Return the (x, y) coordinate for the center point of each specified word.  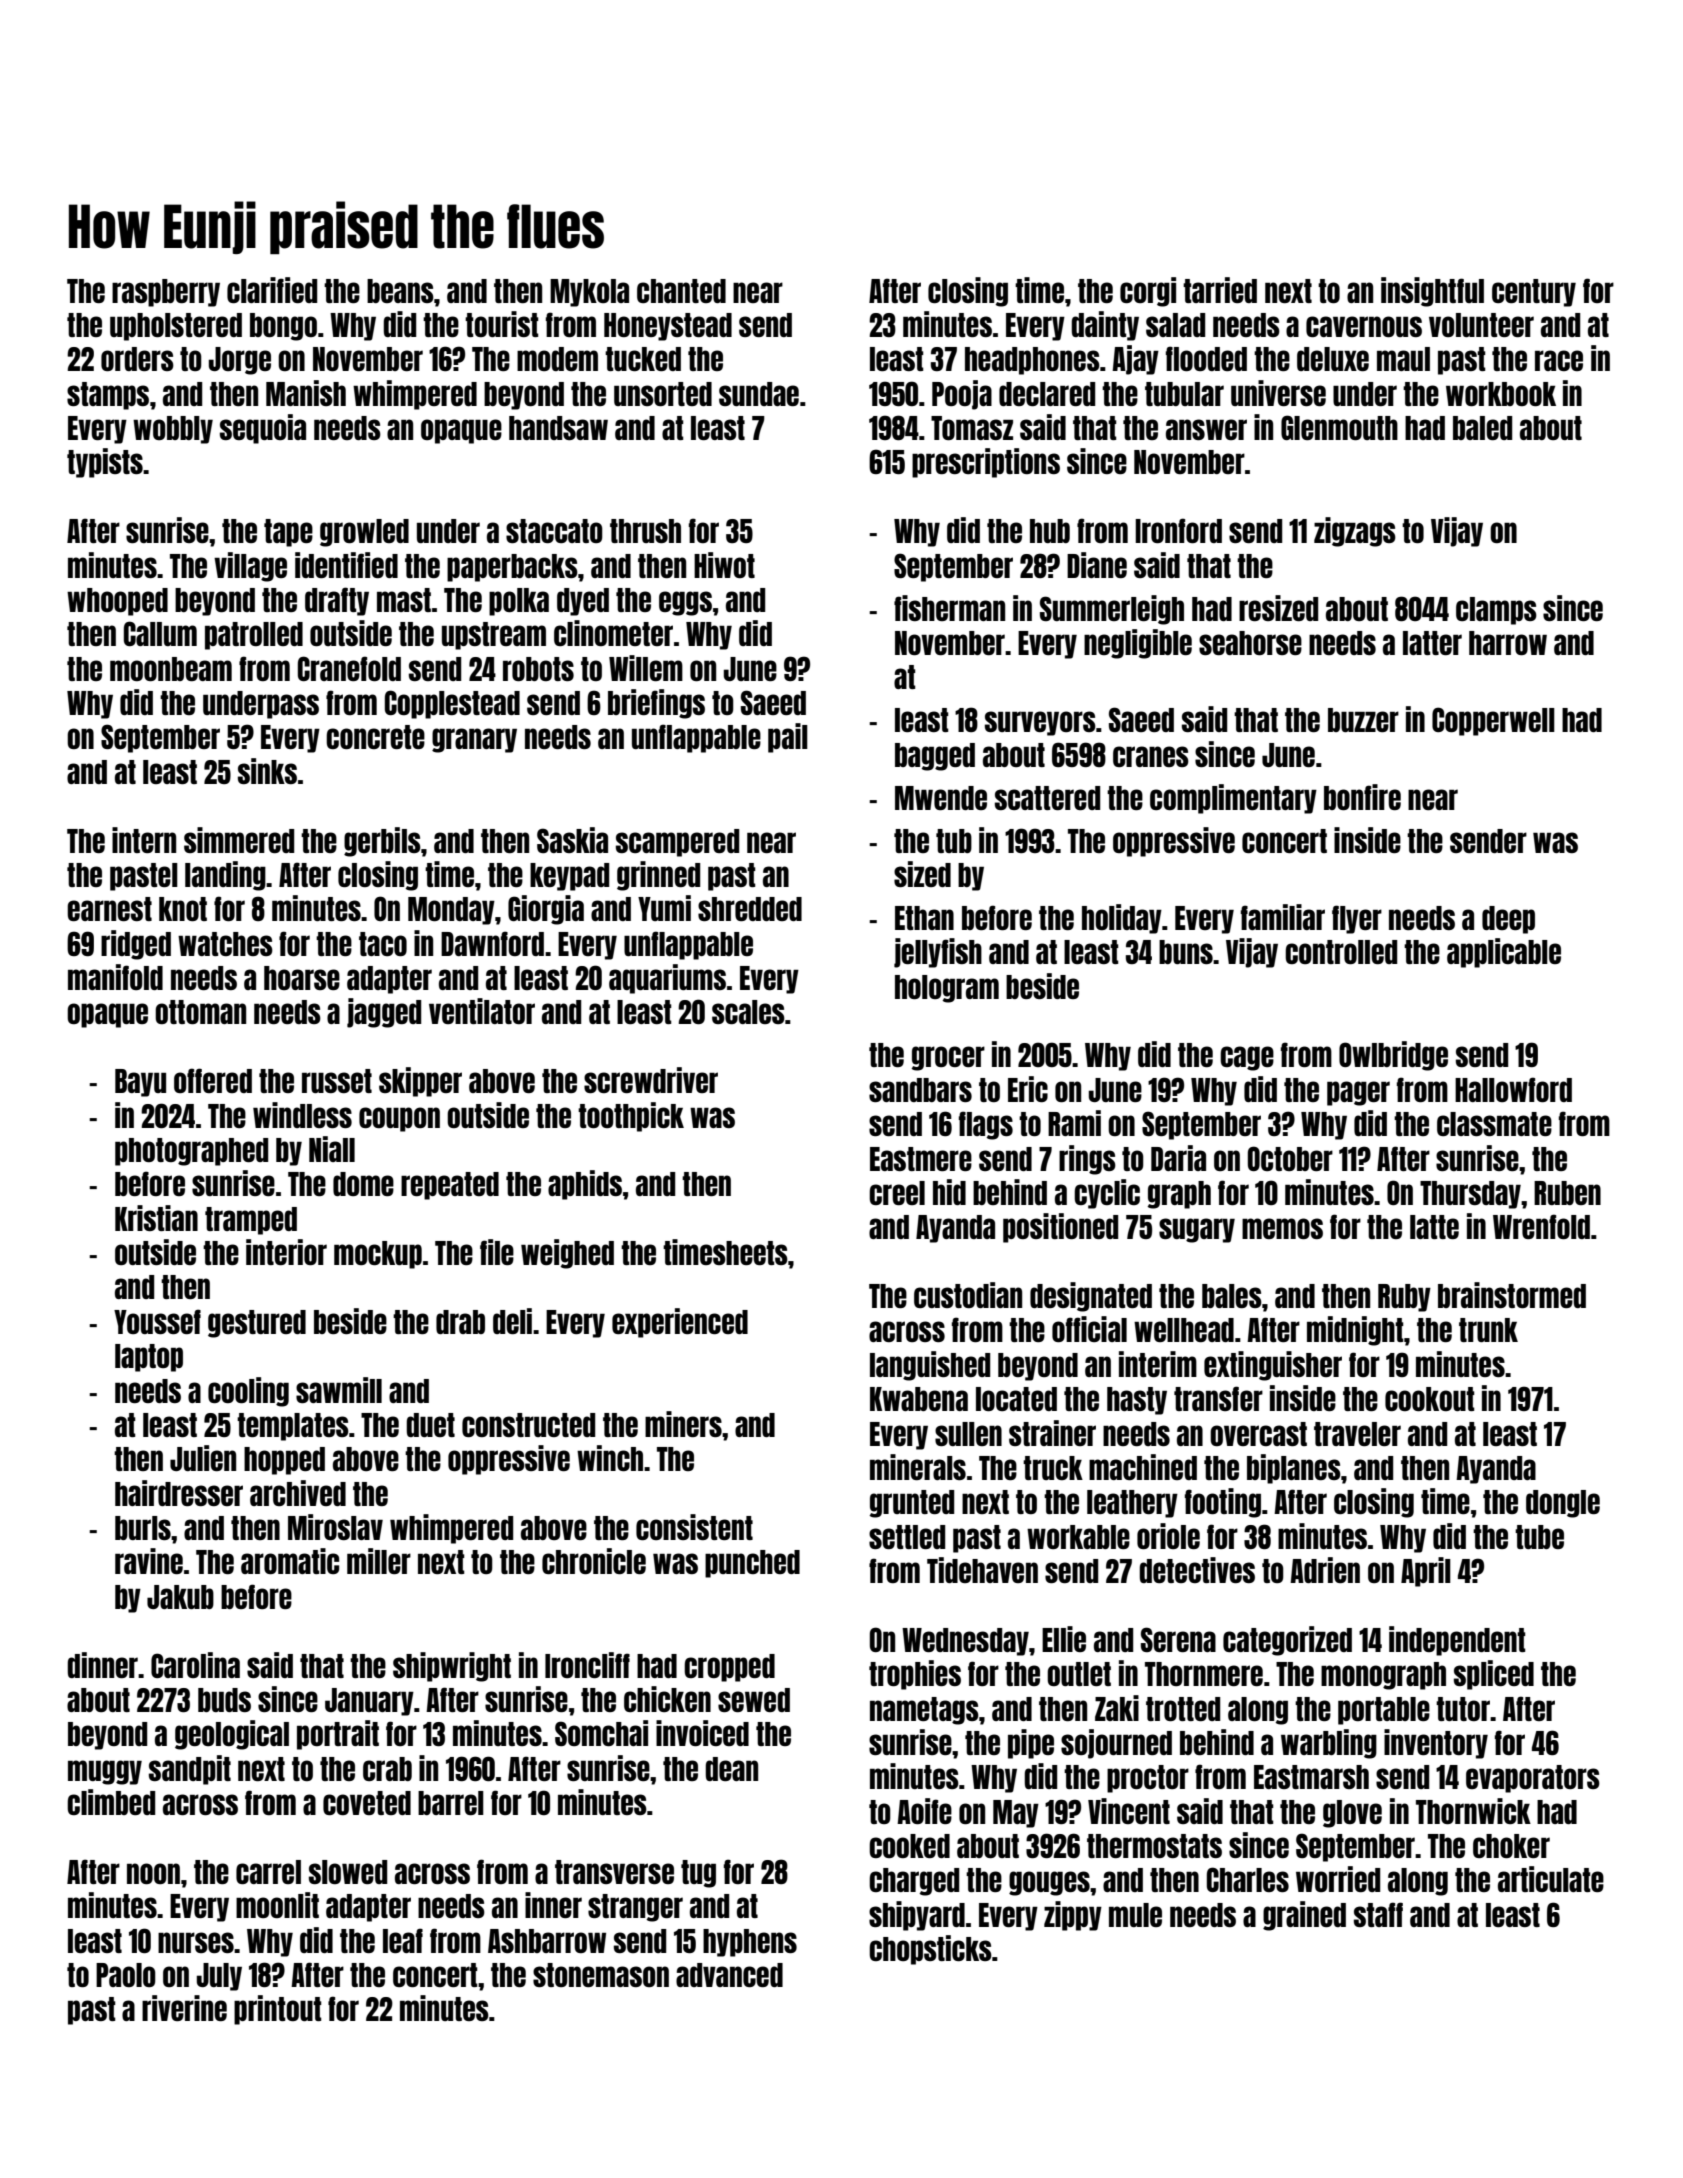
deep (1508, 920)
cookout (1430, 1399)
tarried (1220, 290)
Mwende (941, 798)
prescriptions (986, 463)
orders (137, 359)
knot (183, 909)
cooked (909, 1846)
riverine (184, 2008)
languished (930, 1366)
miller (379, 1561)
